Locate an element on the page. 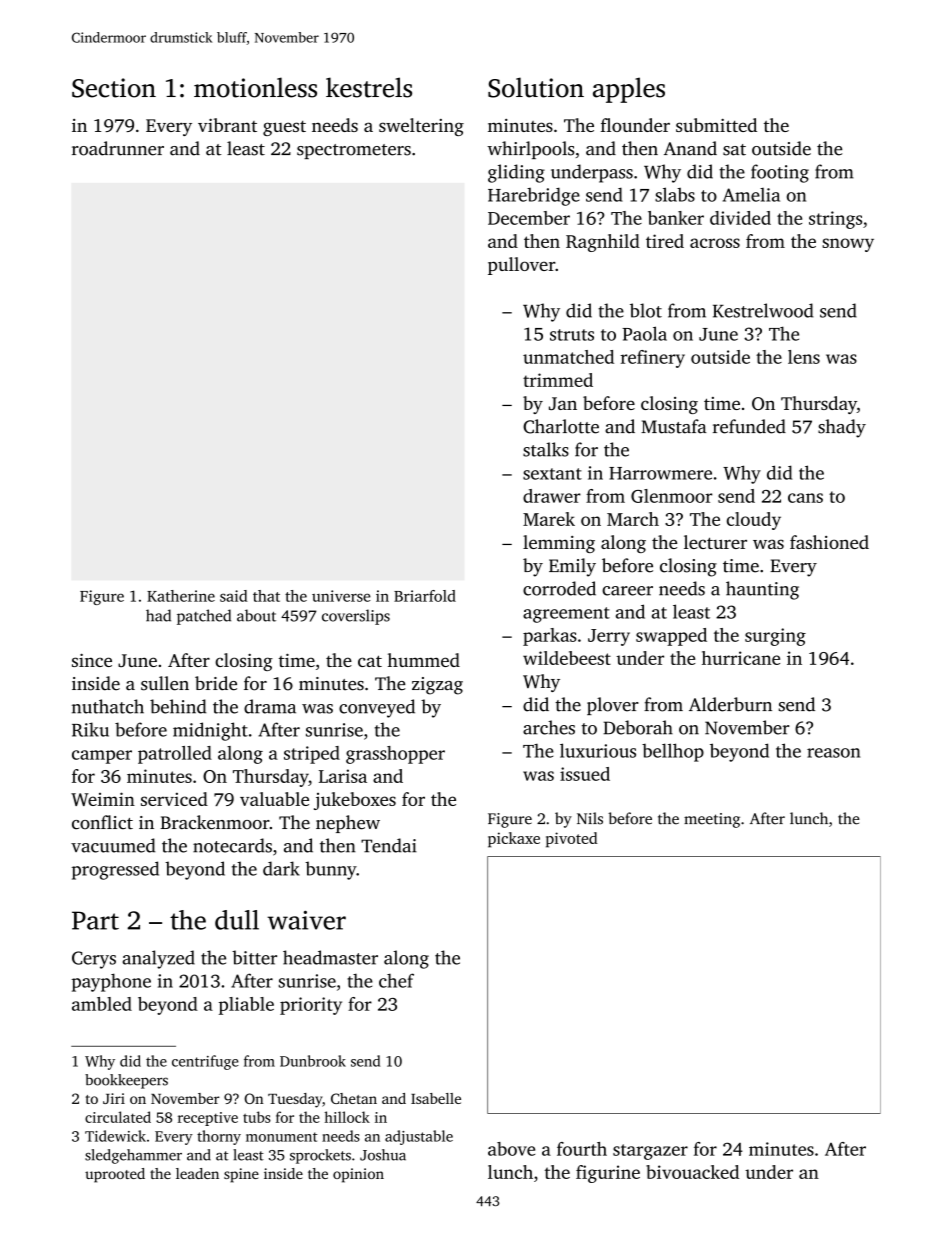  motionless is located at coordinates (255, 87).
